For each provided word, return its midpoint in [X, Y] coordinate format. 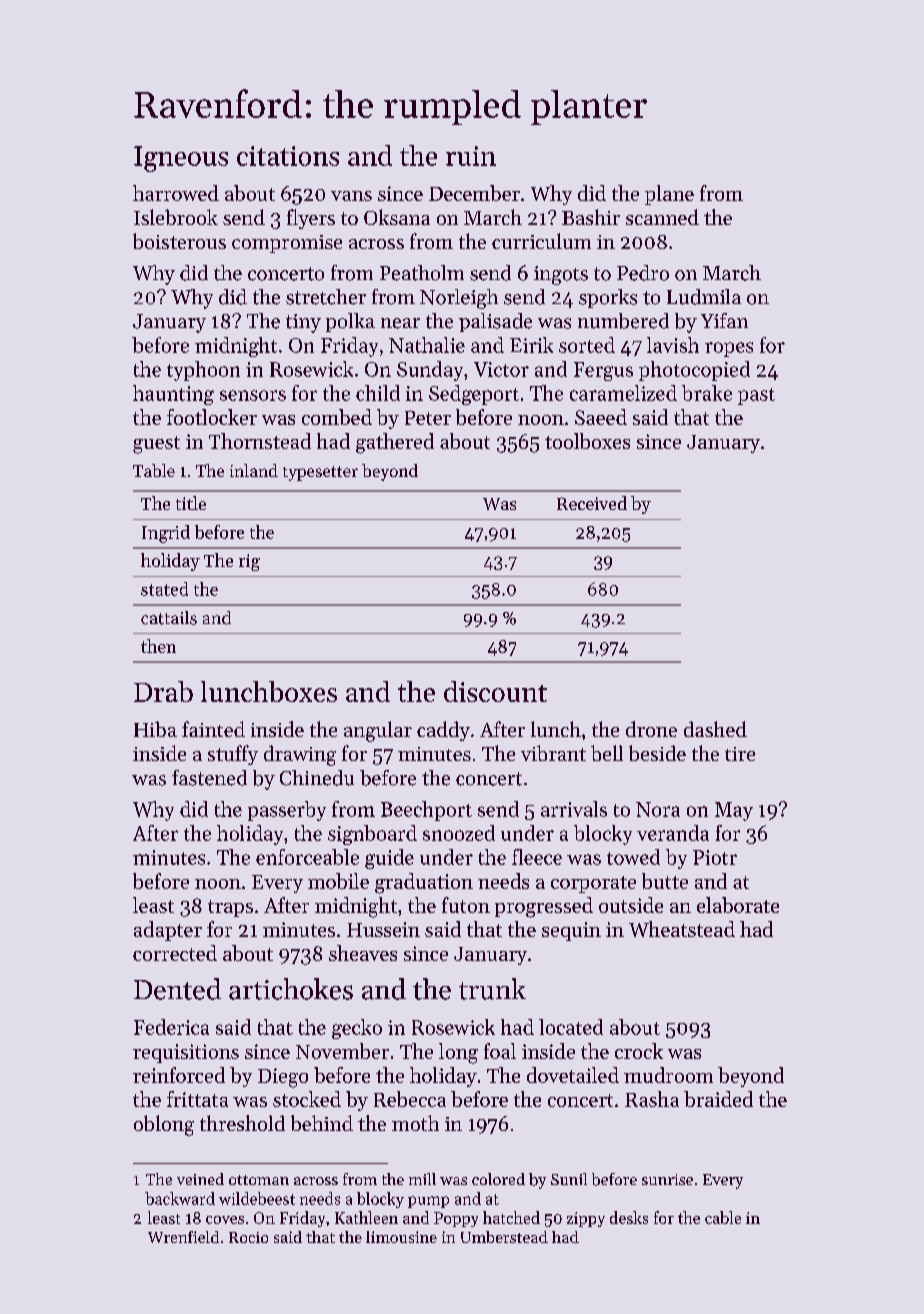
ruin [471, 156]
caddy [443, 731]
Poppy [456, 1219]
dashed [715, 729]
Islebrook [176, 217]
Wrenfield [183, 1237]
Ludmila [704, 297]
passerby [287, 811]
